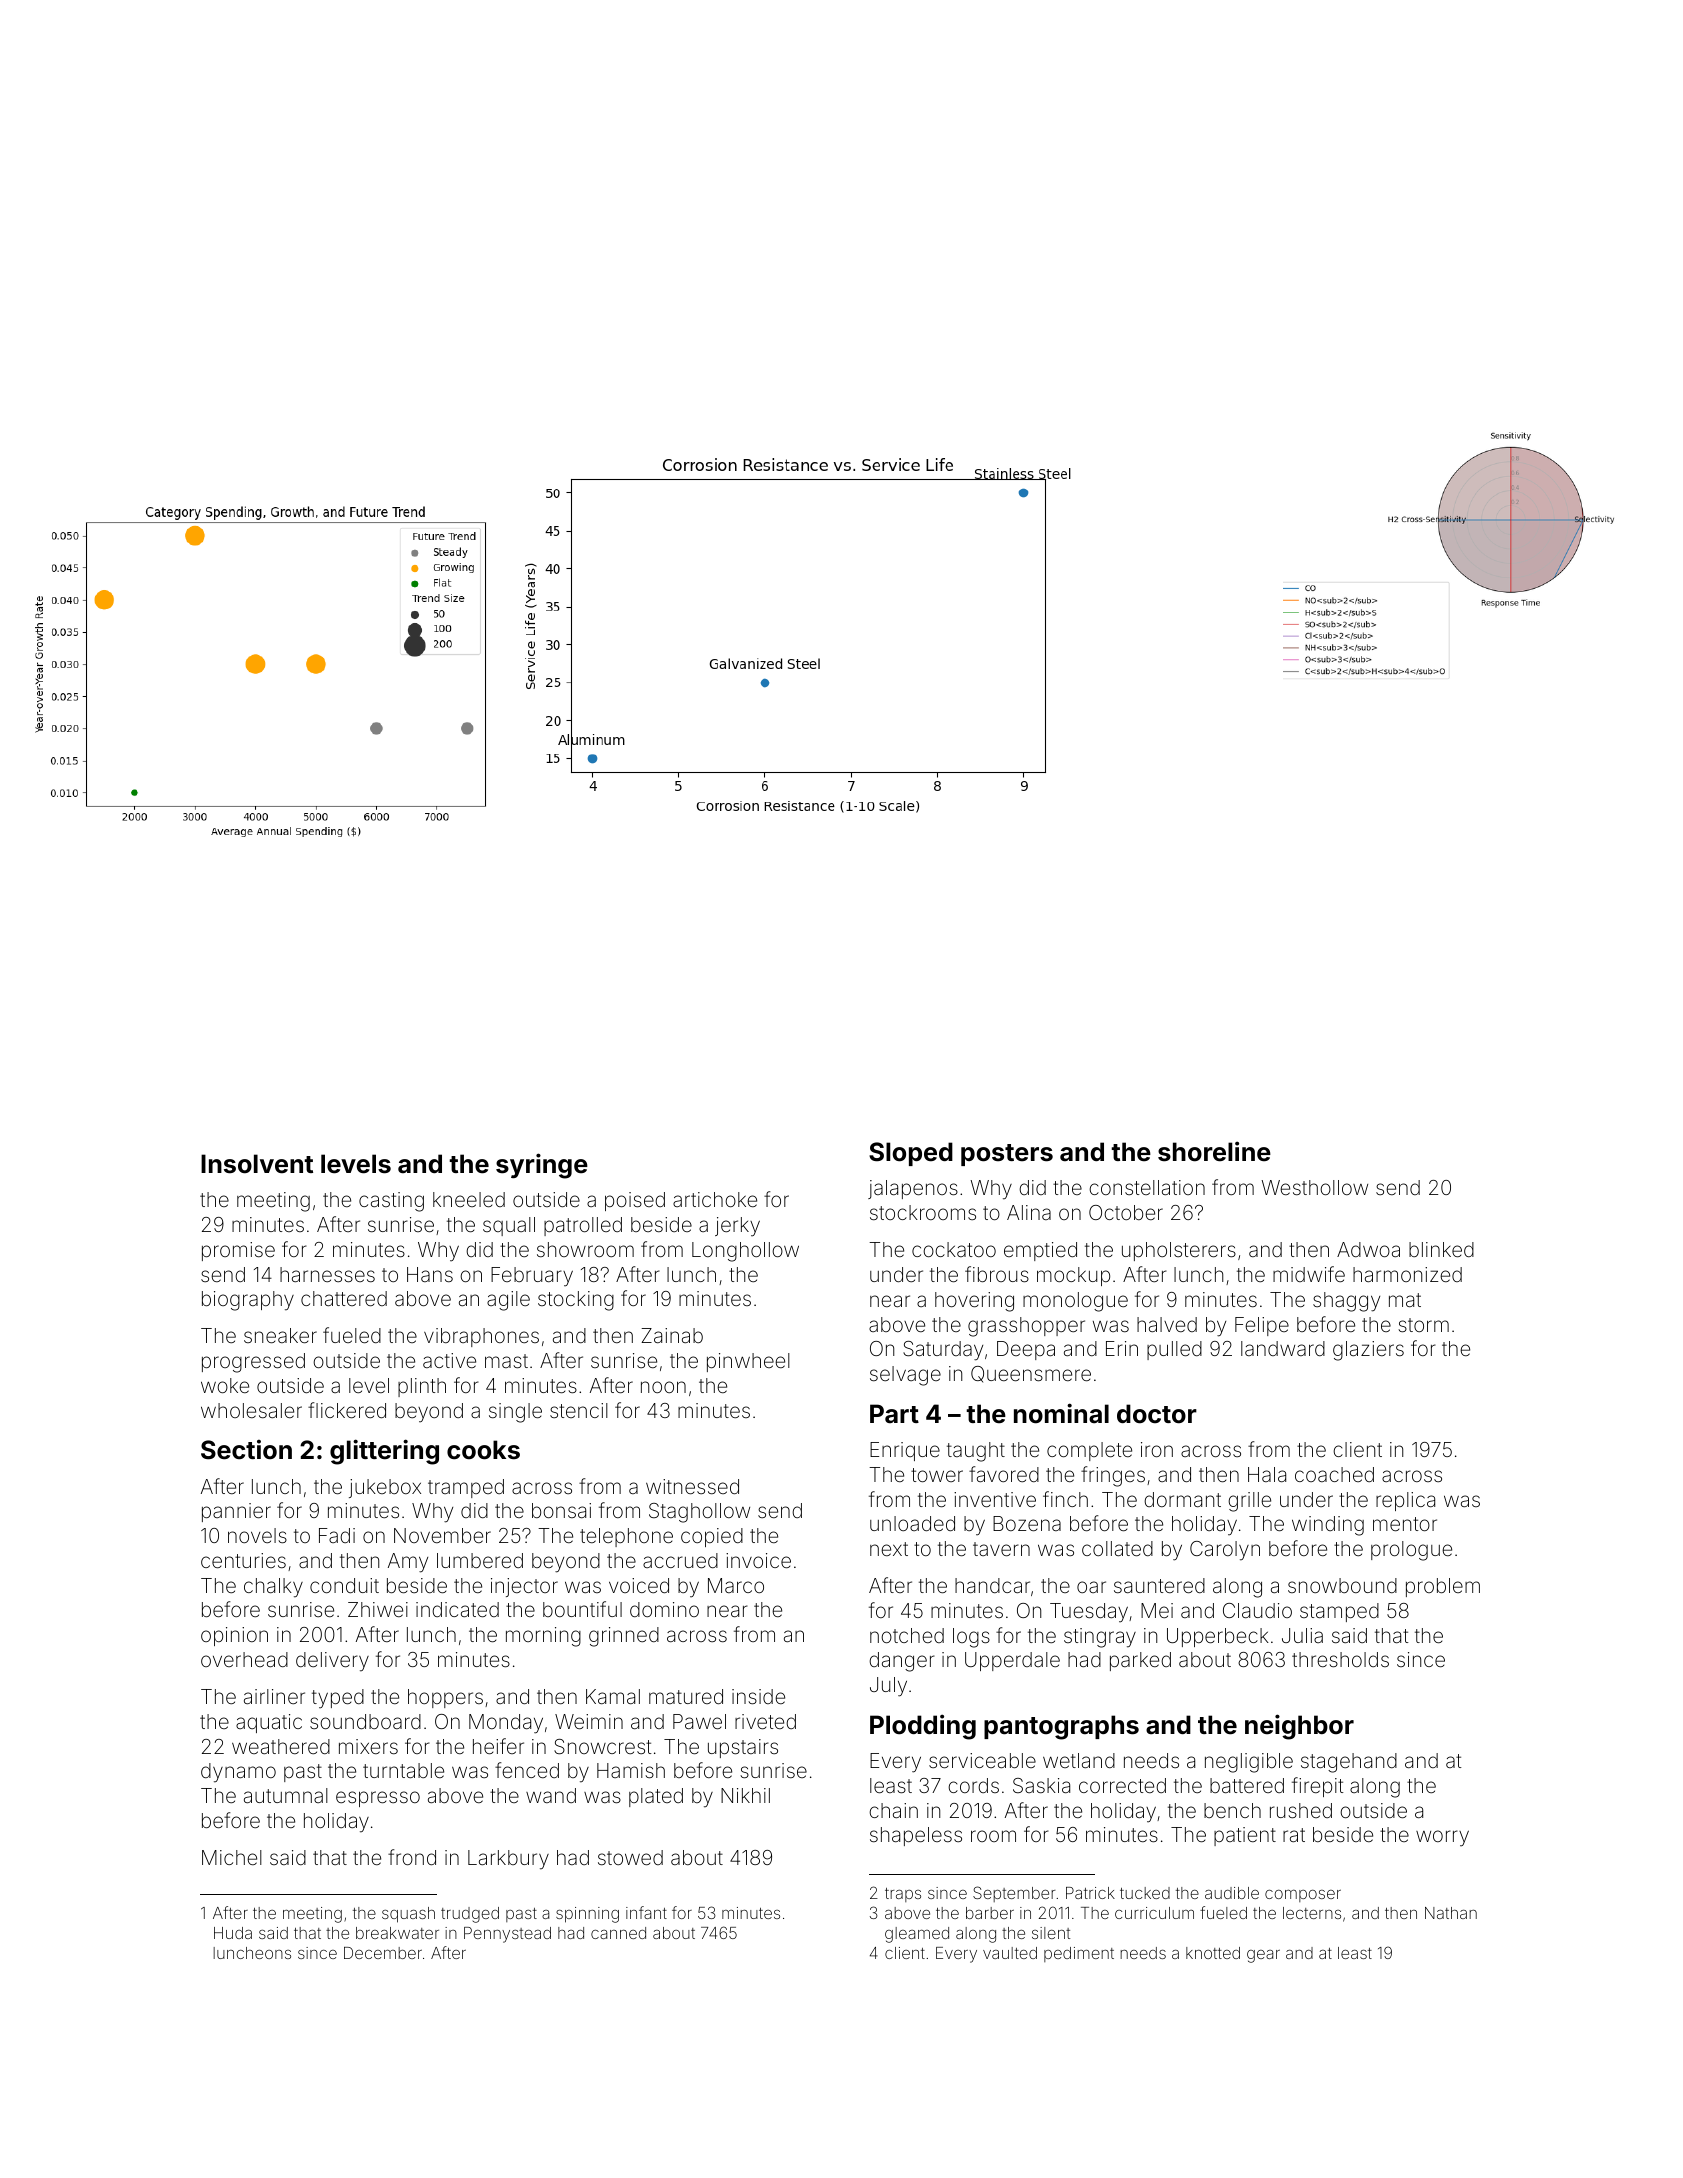  I want to click on Insolvent, so click(257, 1164).
